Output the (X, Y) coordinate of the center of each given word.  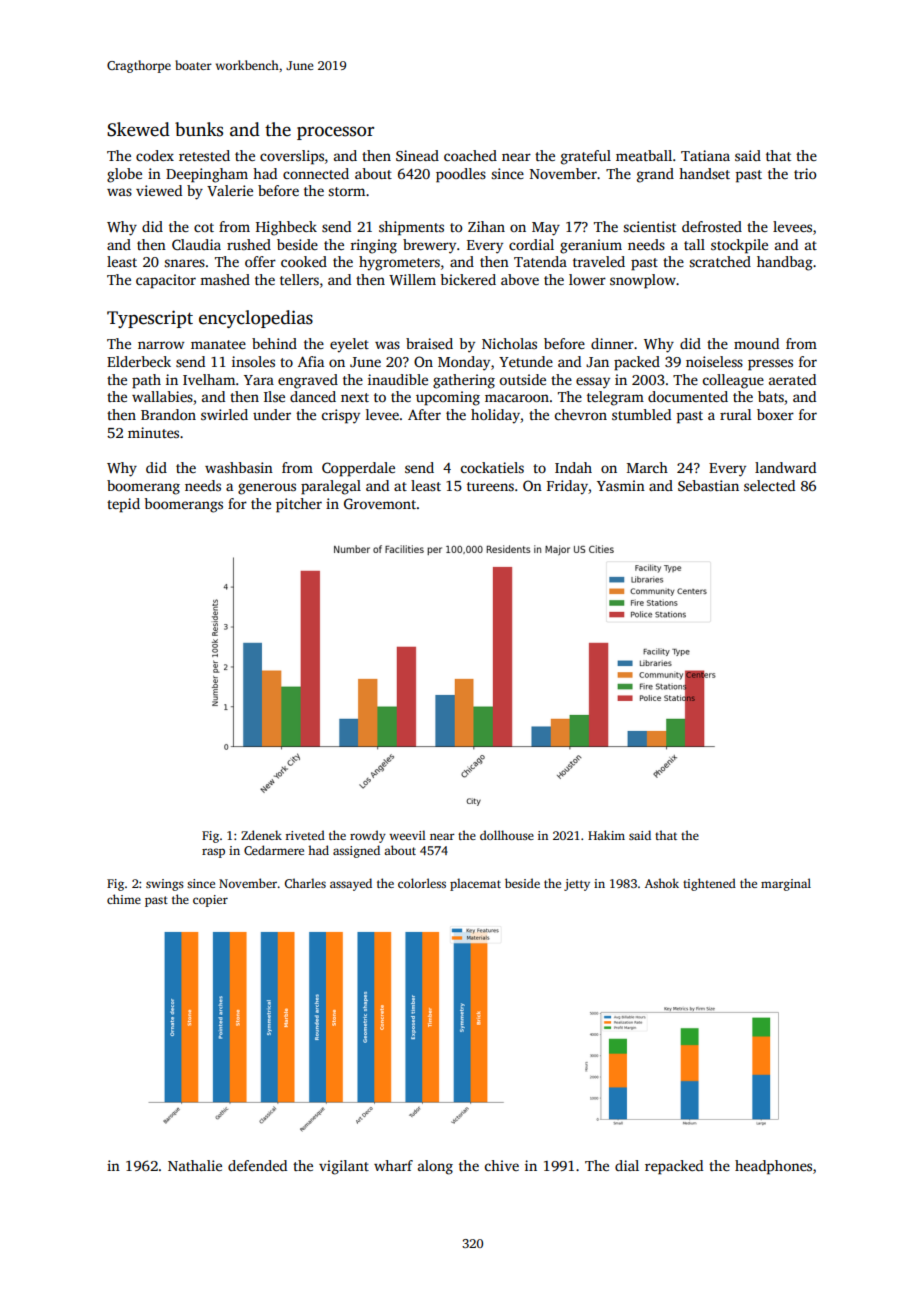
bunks (199, 129)
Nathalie (195, 1165)
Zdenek (261, 835)
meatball (644, 155)
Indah (573, 467)
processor (335, 133)
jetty (577, 885)
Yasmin (621, 485)
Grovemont (380, 503)
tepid (123, 505)
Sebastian (708, 485)
